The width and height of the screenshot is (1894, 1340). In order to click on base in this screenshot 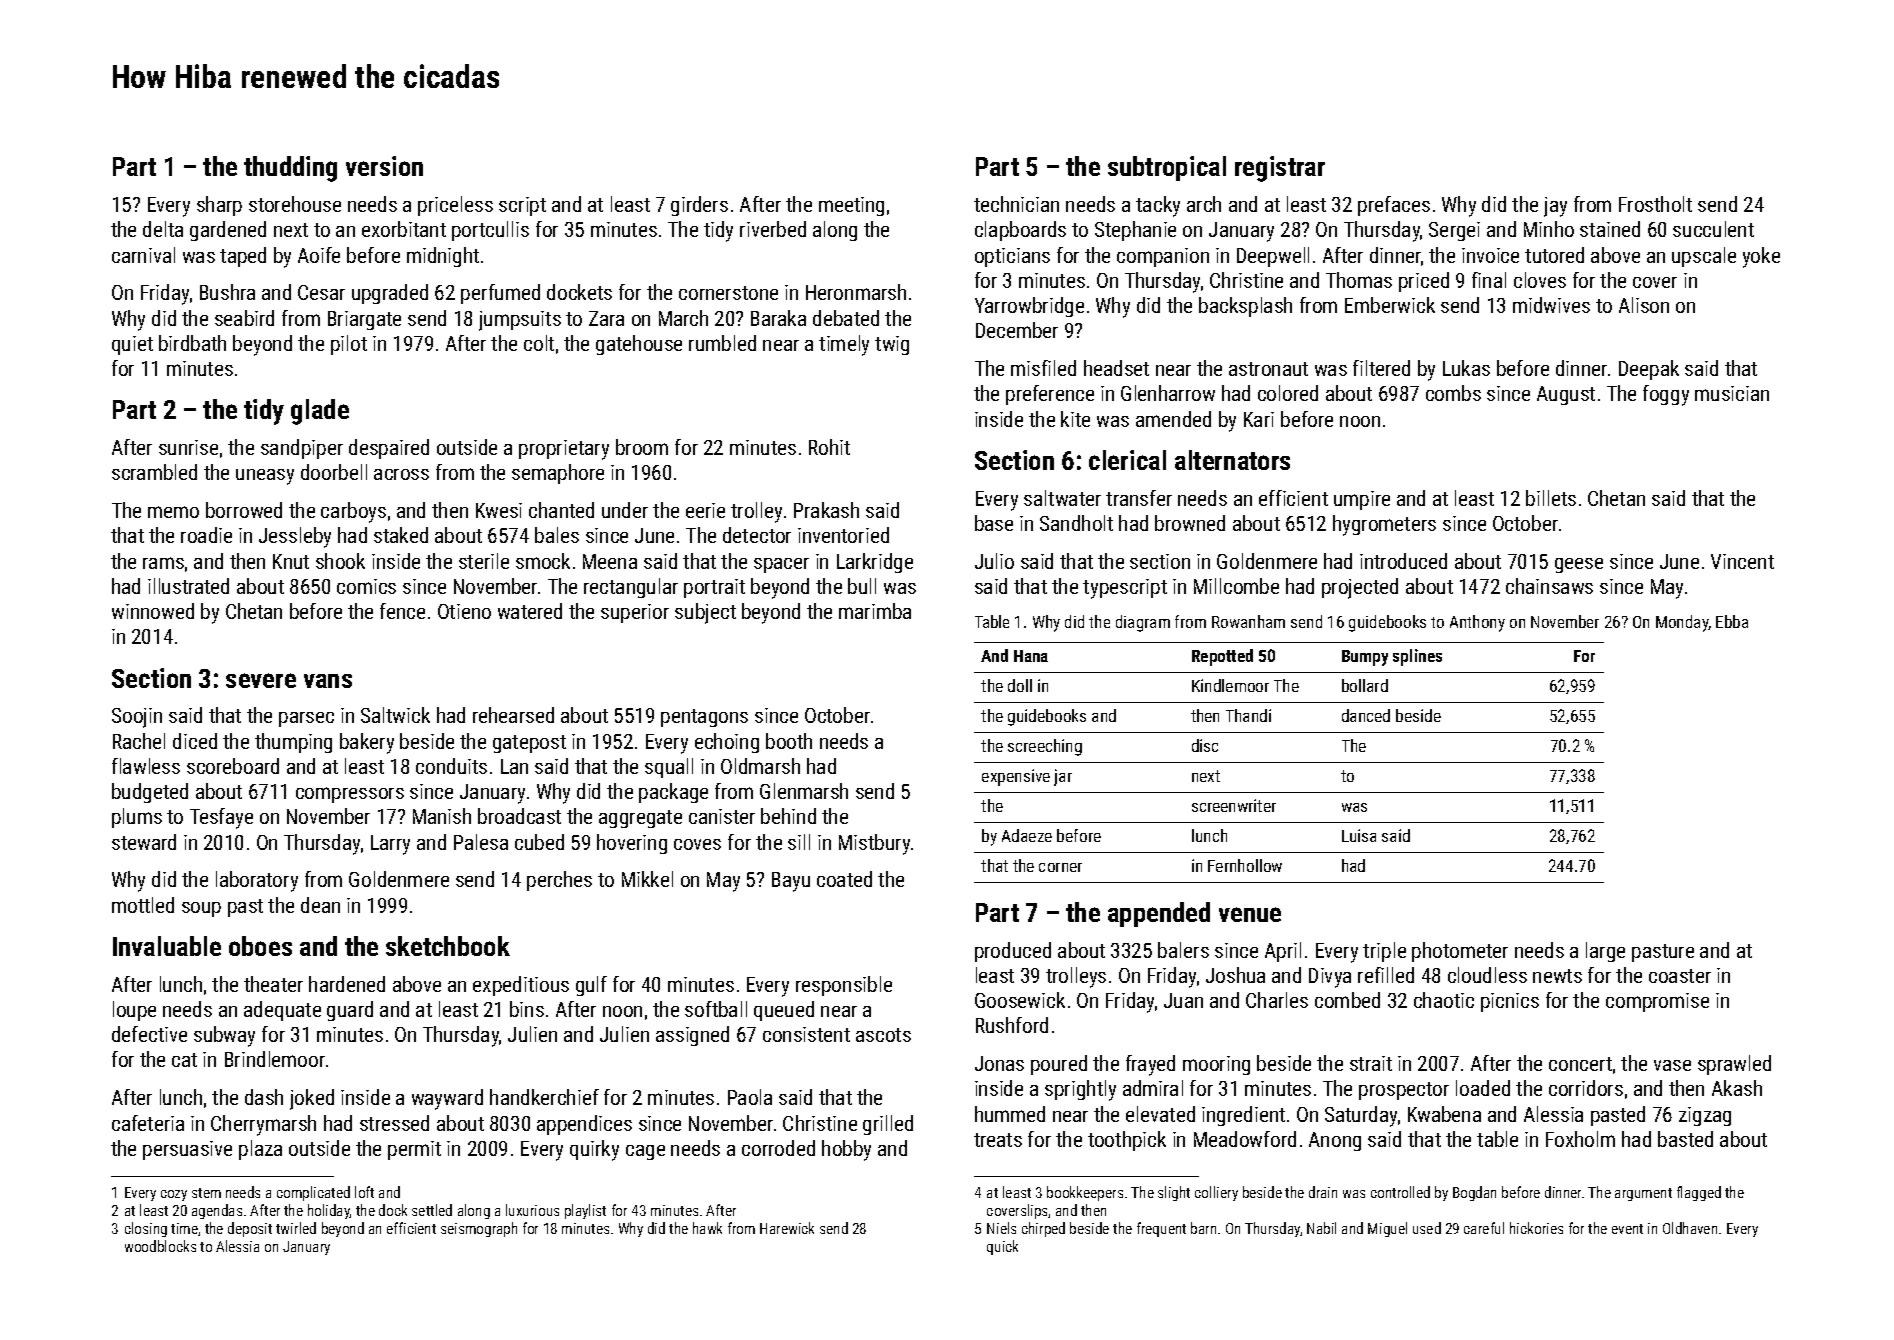, I will do `click(994, 523)`.
